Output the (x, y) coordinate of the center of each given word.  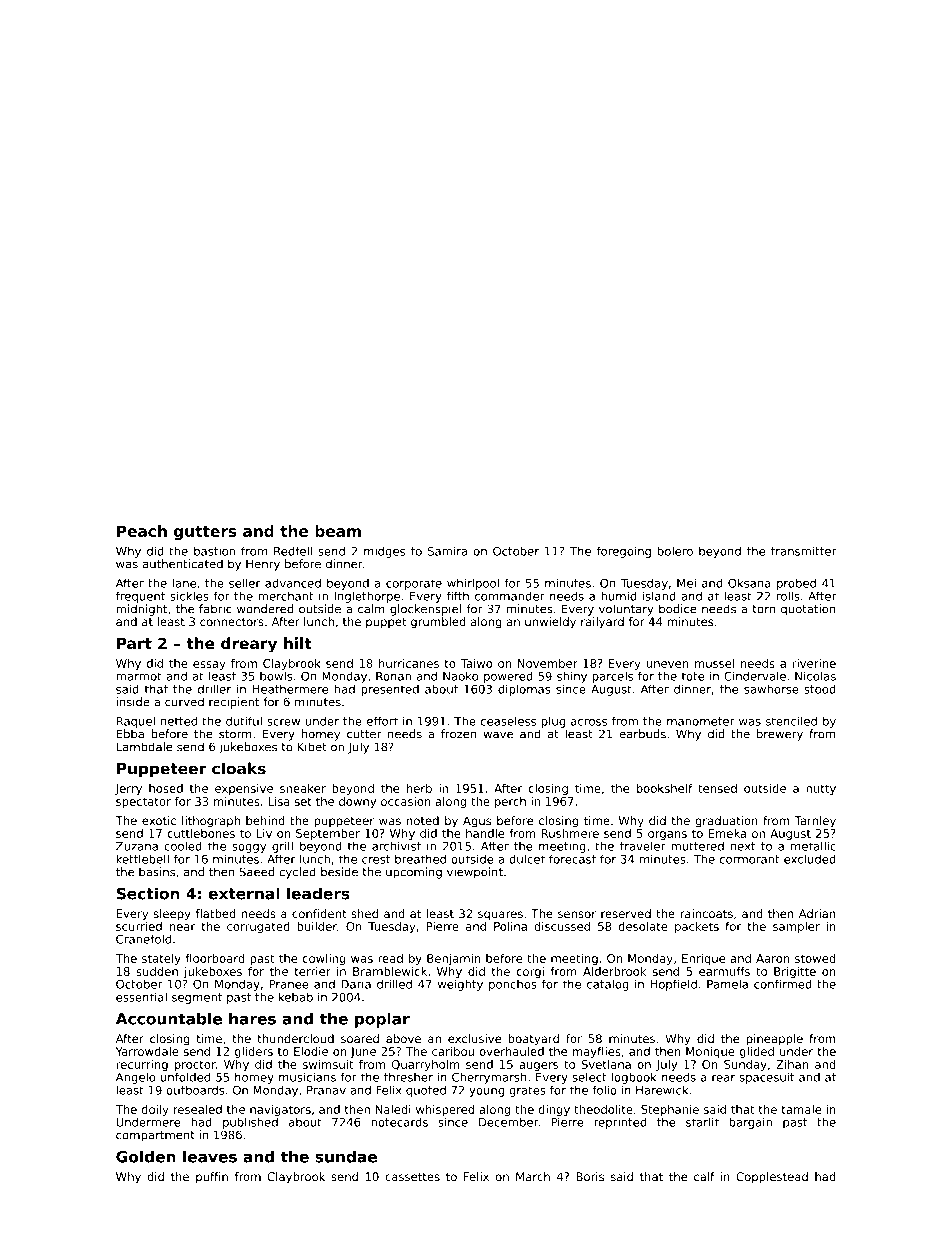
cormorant (750, 859)
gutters (205, 533)
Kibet (312, 747)
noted (423, 820)
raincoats (706, 913)
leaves (210, 1156)
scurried (139, 926)
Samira (447, 551)
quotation (808, 610)
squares (500, 916)
